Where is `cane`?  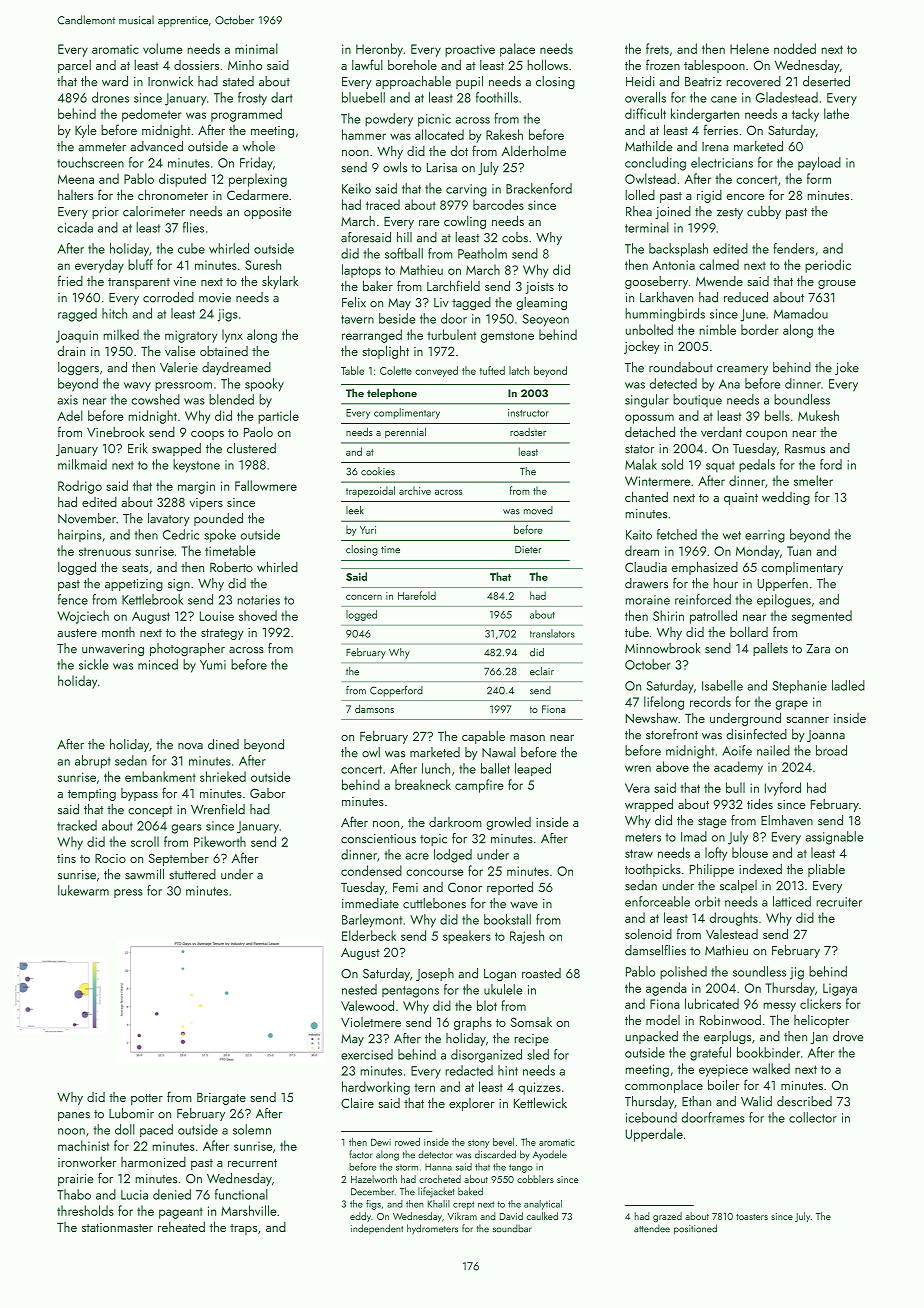
cane is located at coordinates (724, 99).
